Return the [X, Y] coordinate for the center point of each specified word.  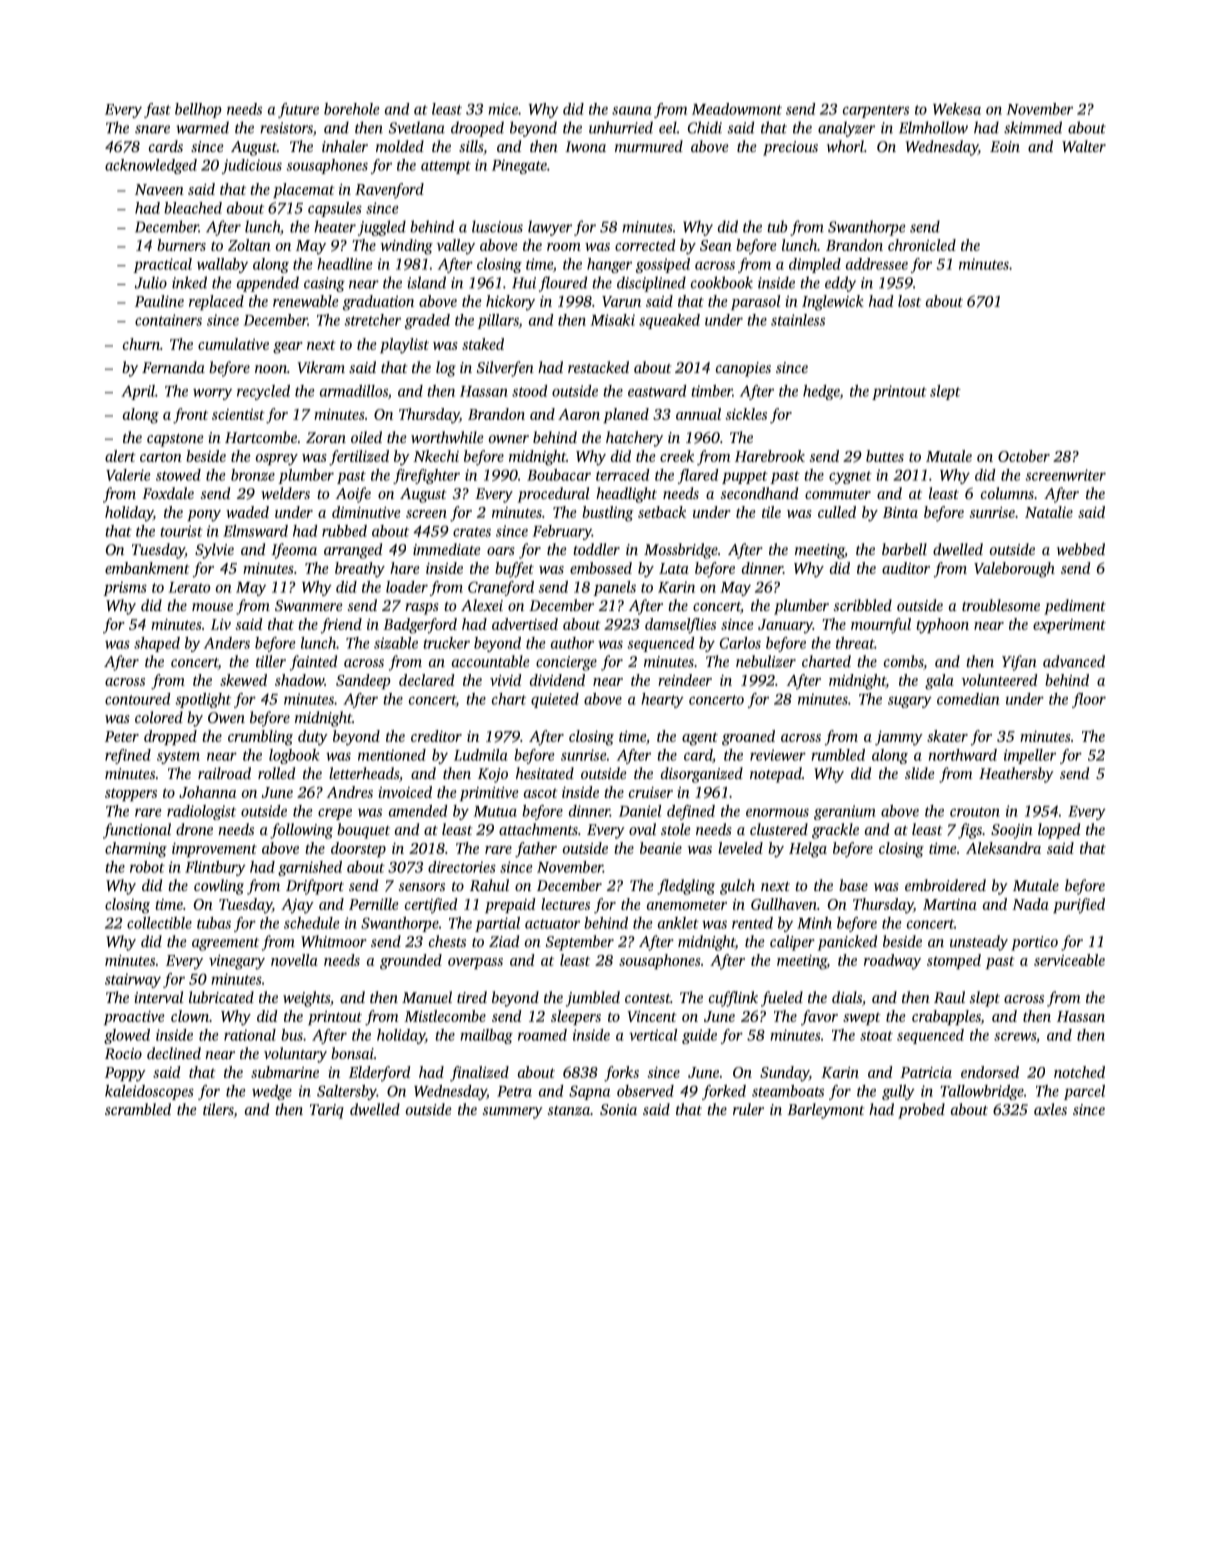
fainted [313, 663]
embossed [601, 568]
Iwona [585, 146]
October [1024, 456]
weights [306, 999]
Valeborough [1014, 570]
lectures [565, 904]
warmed [202, 127]
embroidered [945, 885]
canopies [743, 369]
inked [189, 282]
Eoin [1005, 146]
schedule [312, 923]
